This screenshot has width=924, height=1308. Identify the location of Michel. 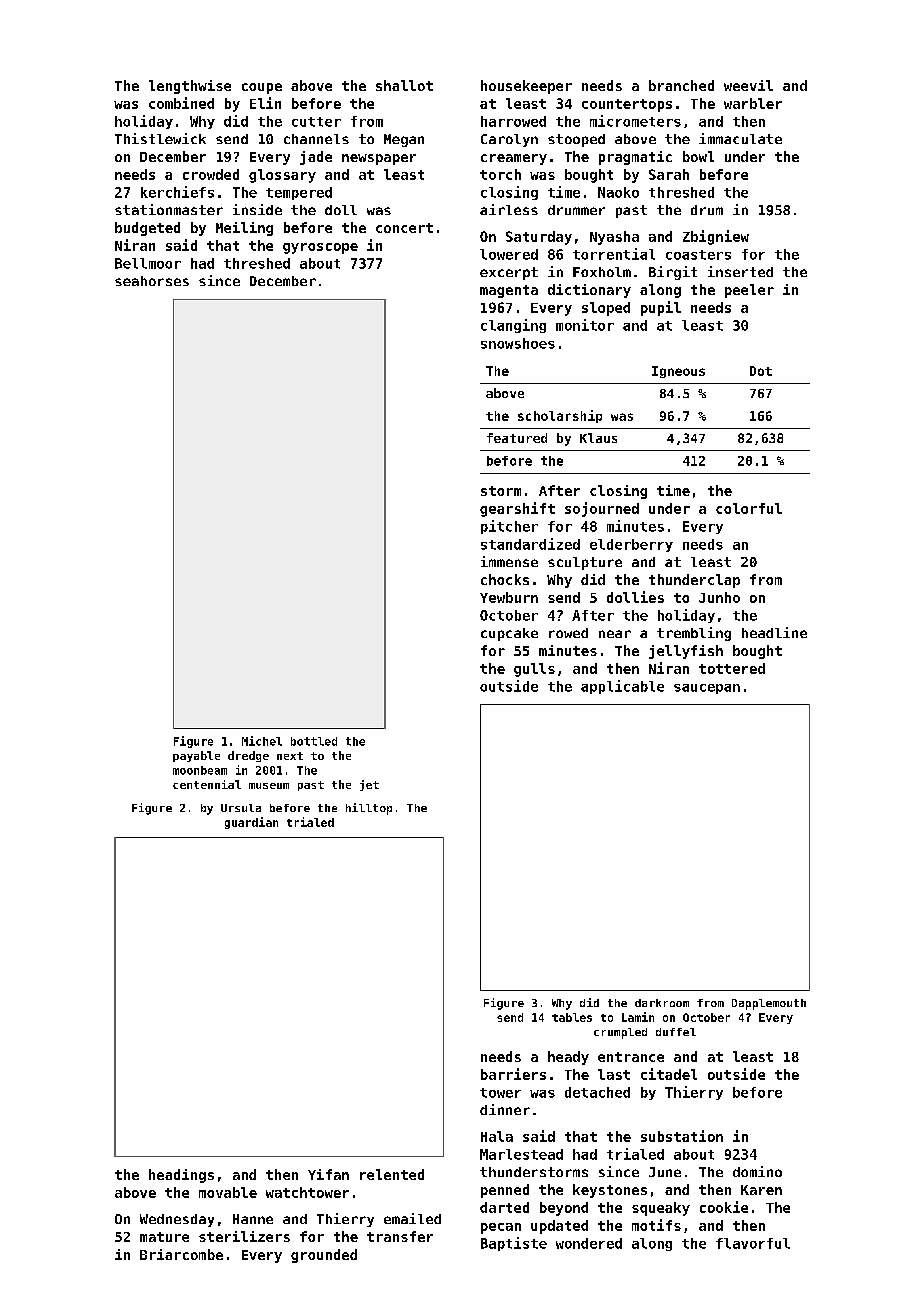
(262, 741).
